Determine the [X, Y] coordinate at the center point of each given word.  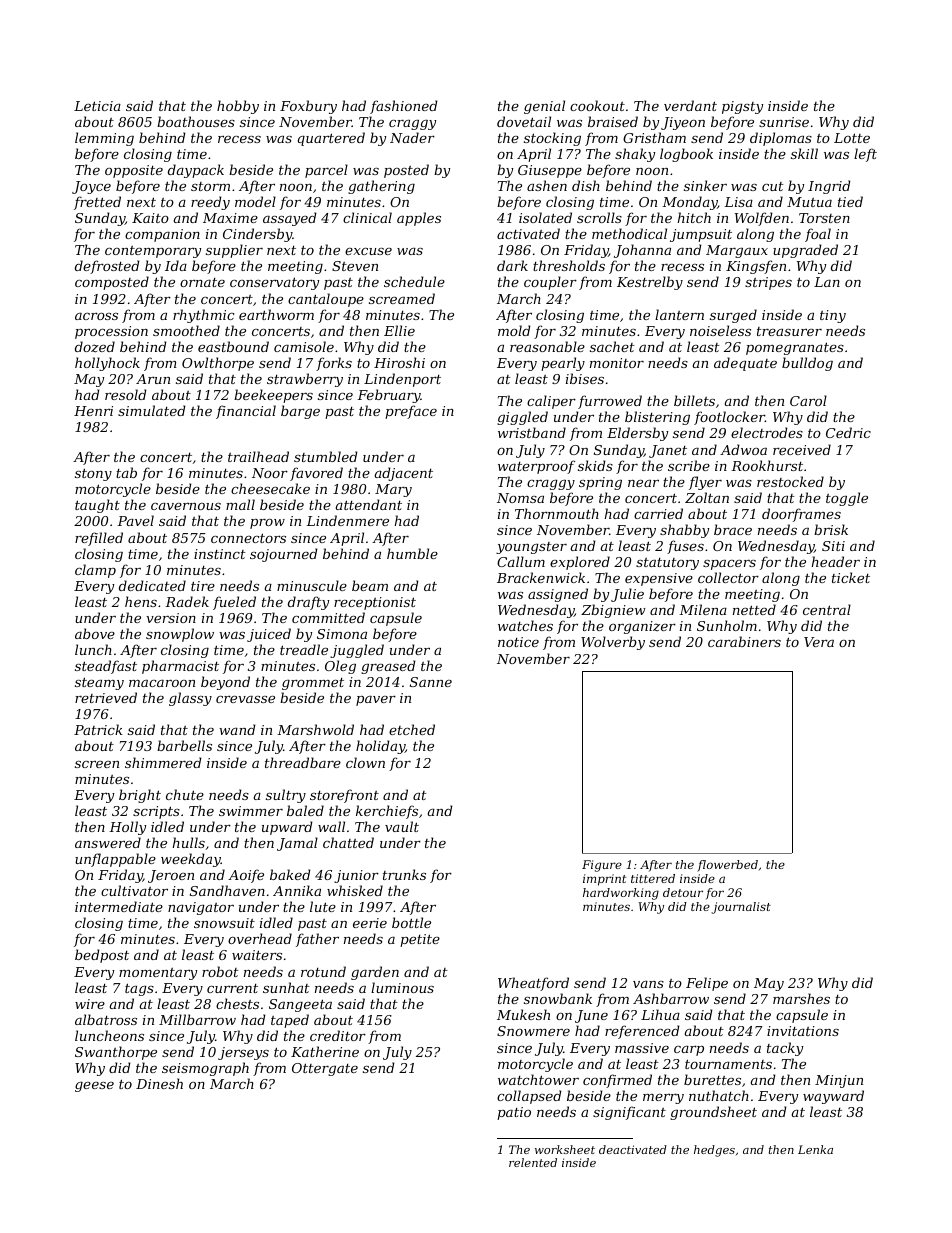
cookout [597, 105]
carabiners [744, 641]
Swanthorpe [116, 1053]
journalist [741, 908]
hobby [238, 107]
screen [97, 764]
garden [375, 973]
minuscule [312, 585]
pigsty [742, 107]
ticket [851, 577]
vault [402, 826]
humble [412, 553]
